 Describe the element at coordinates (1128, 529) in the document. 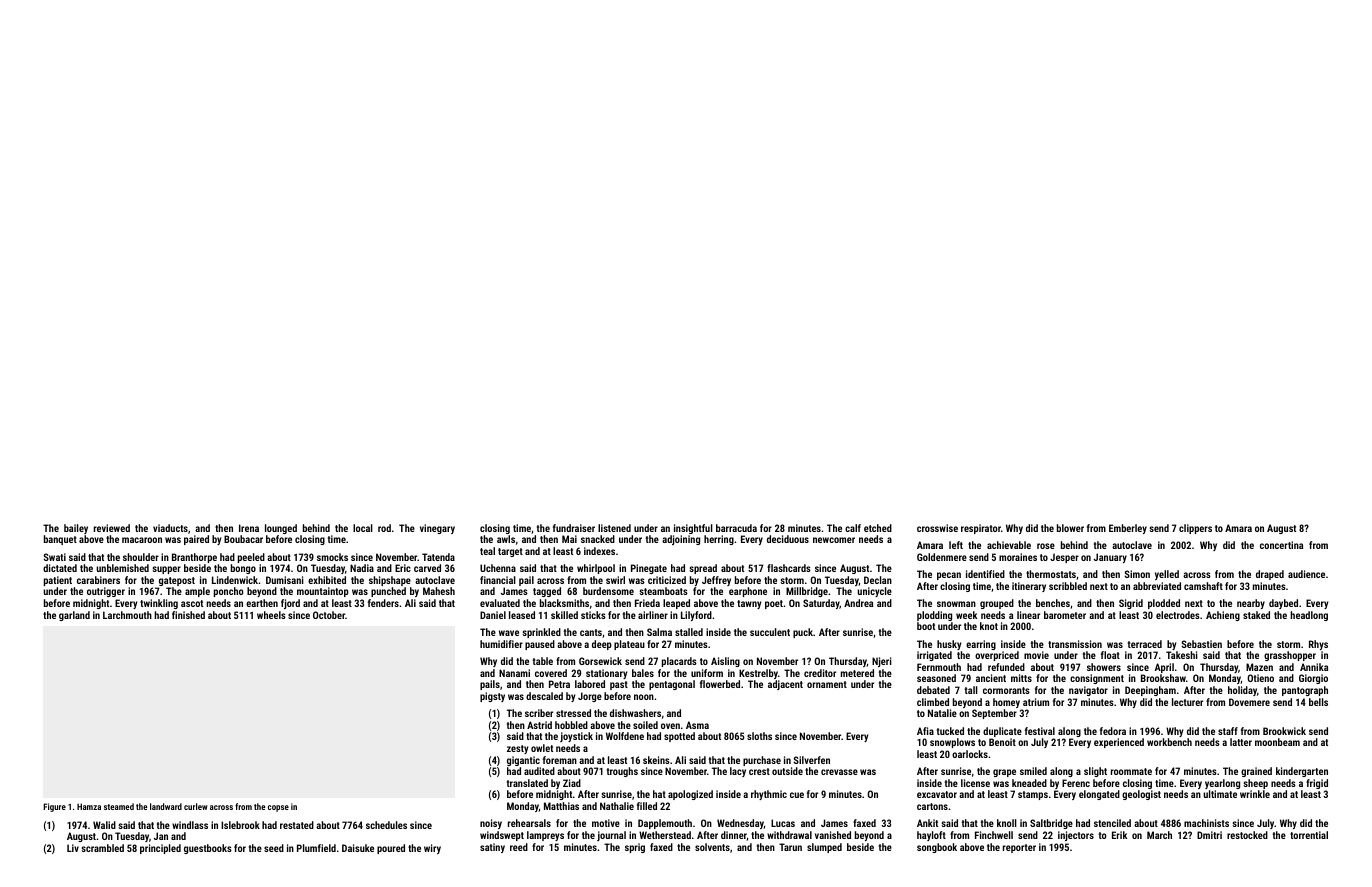

I see `Emberley` at that location.
